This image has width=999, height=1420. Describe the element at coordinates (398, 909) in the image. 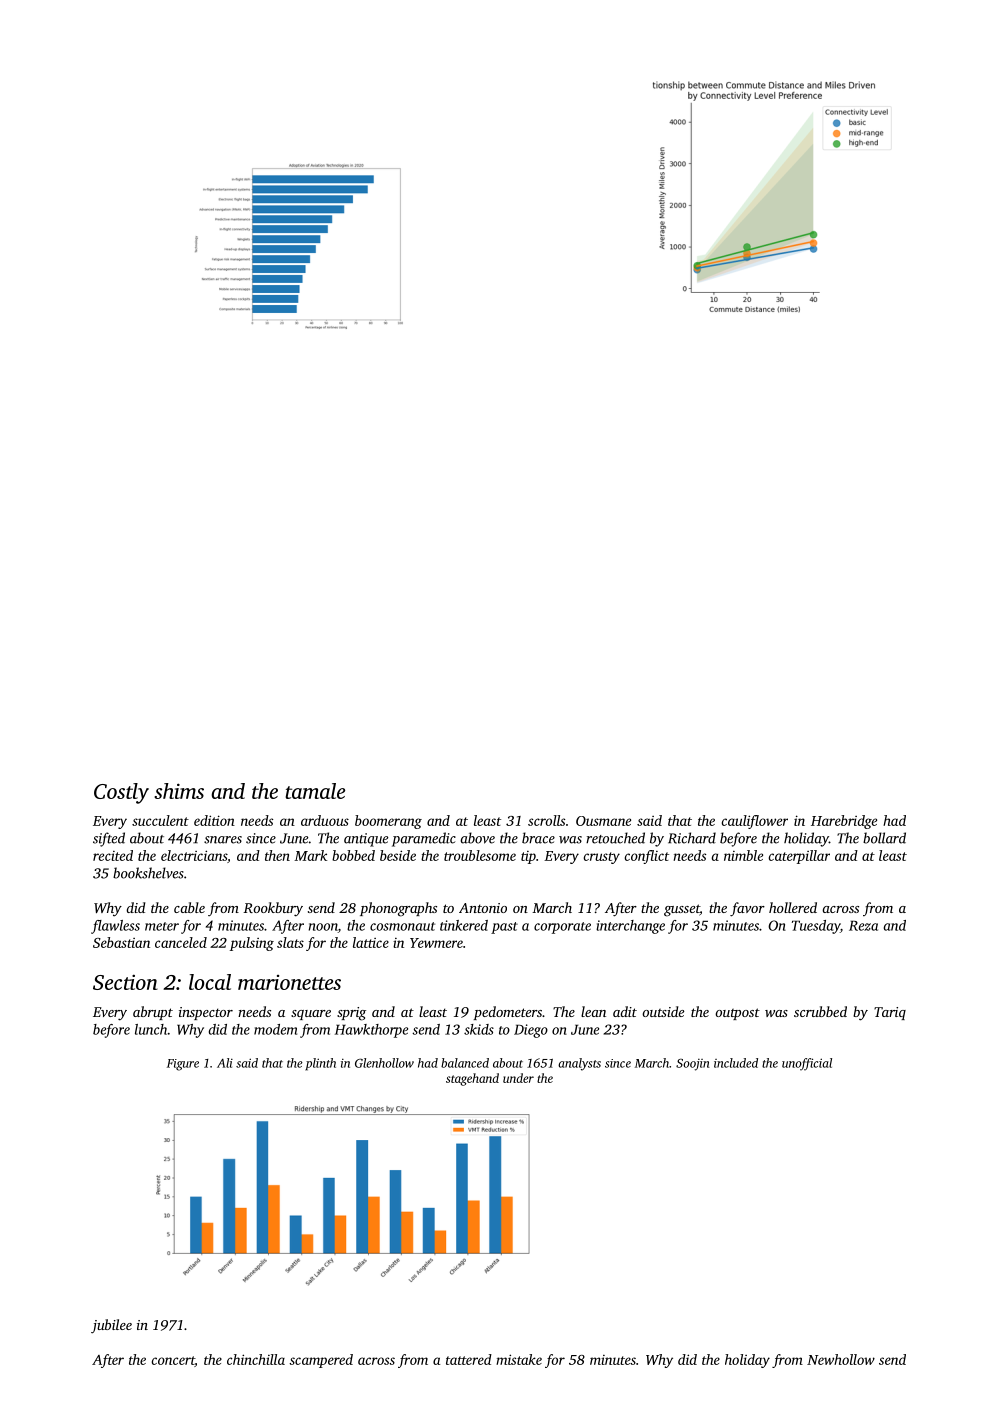

I see `phonographs` at that location.
